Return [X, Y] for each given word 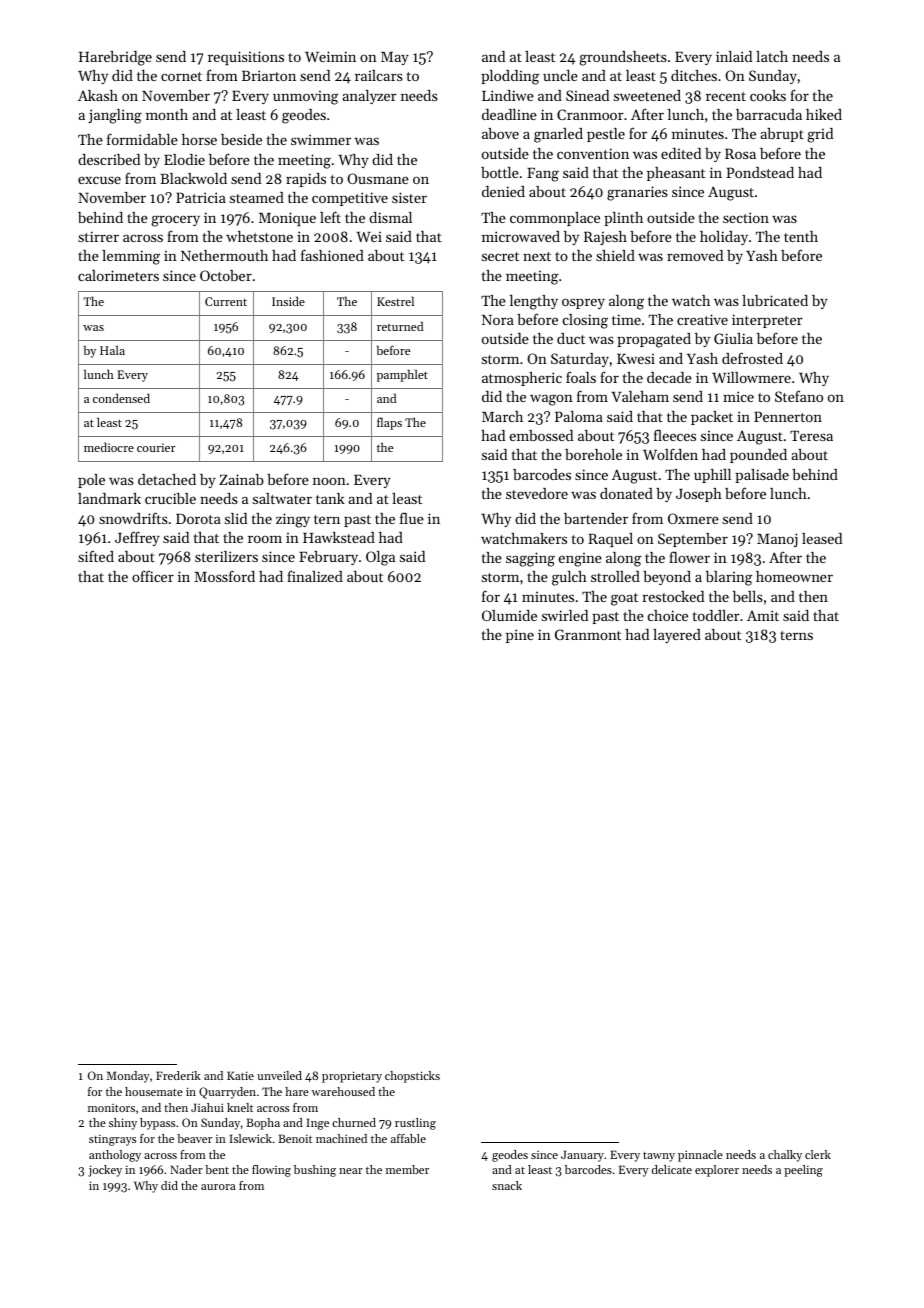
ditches [694, 75]
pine [520, 636]
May [395, 58]
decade [669, 377]
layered [677, 636]
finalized [315, 576]
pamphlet [402, 375]
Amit [763, 615]
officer [153, 576]
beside [241, 139]
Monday [128, 1077]
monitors [111, 1108]
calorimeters [118, 275]
